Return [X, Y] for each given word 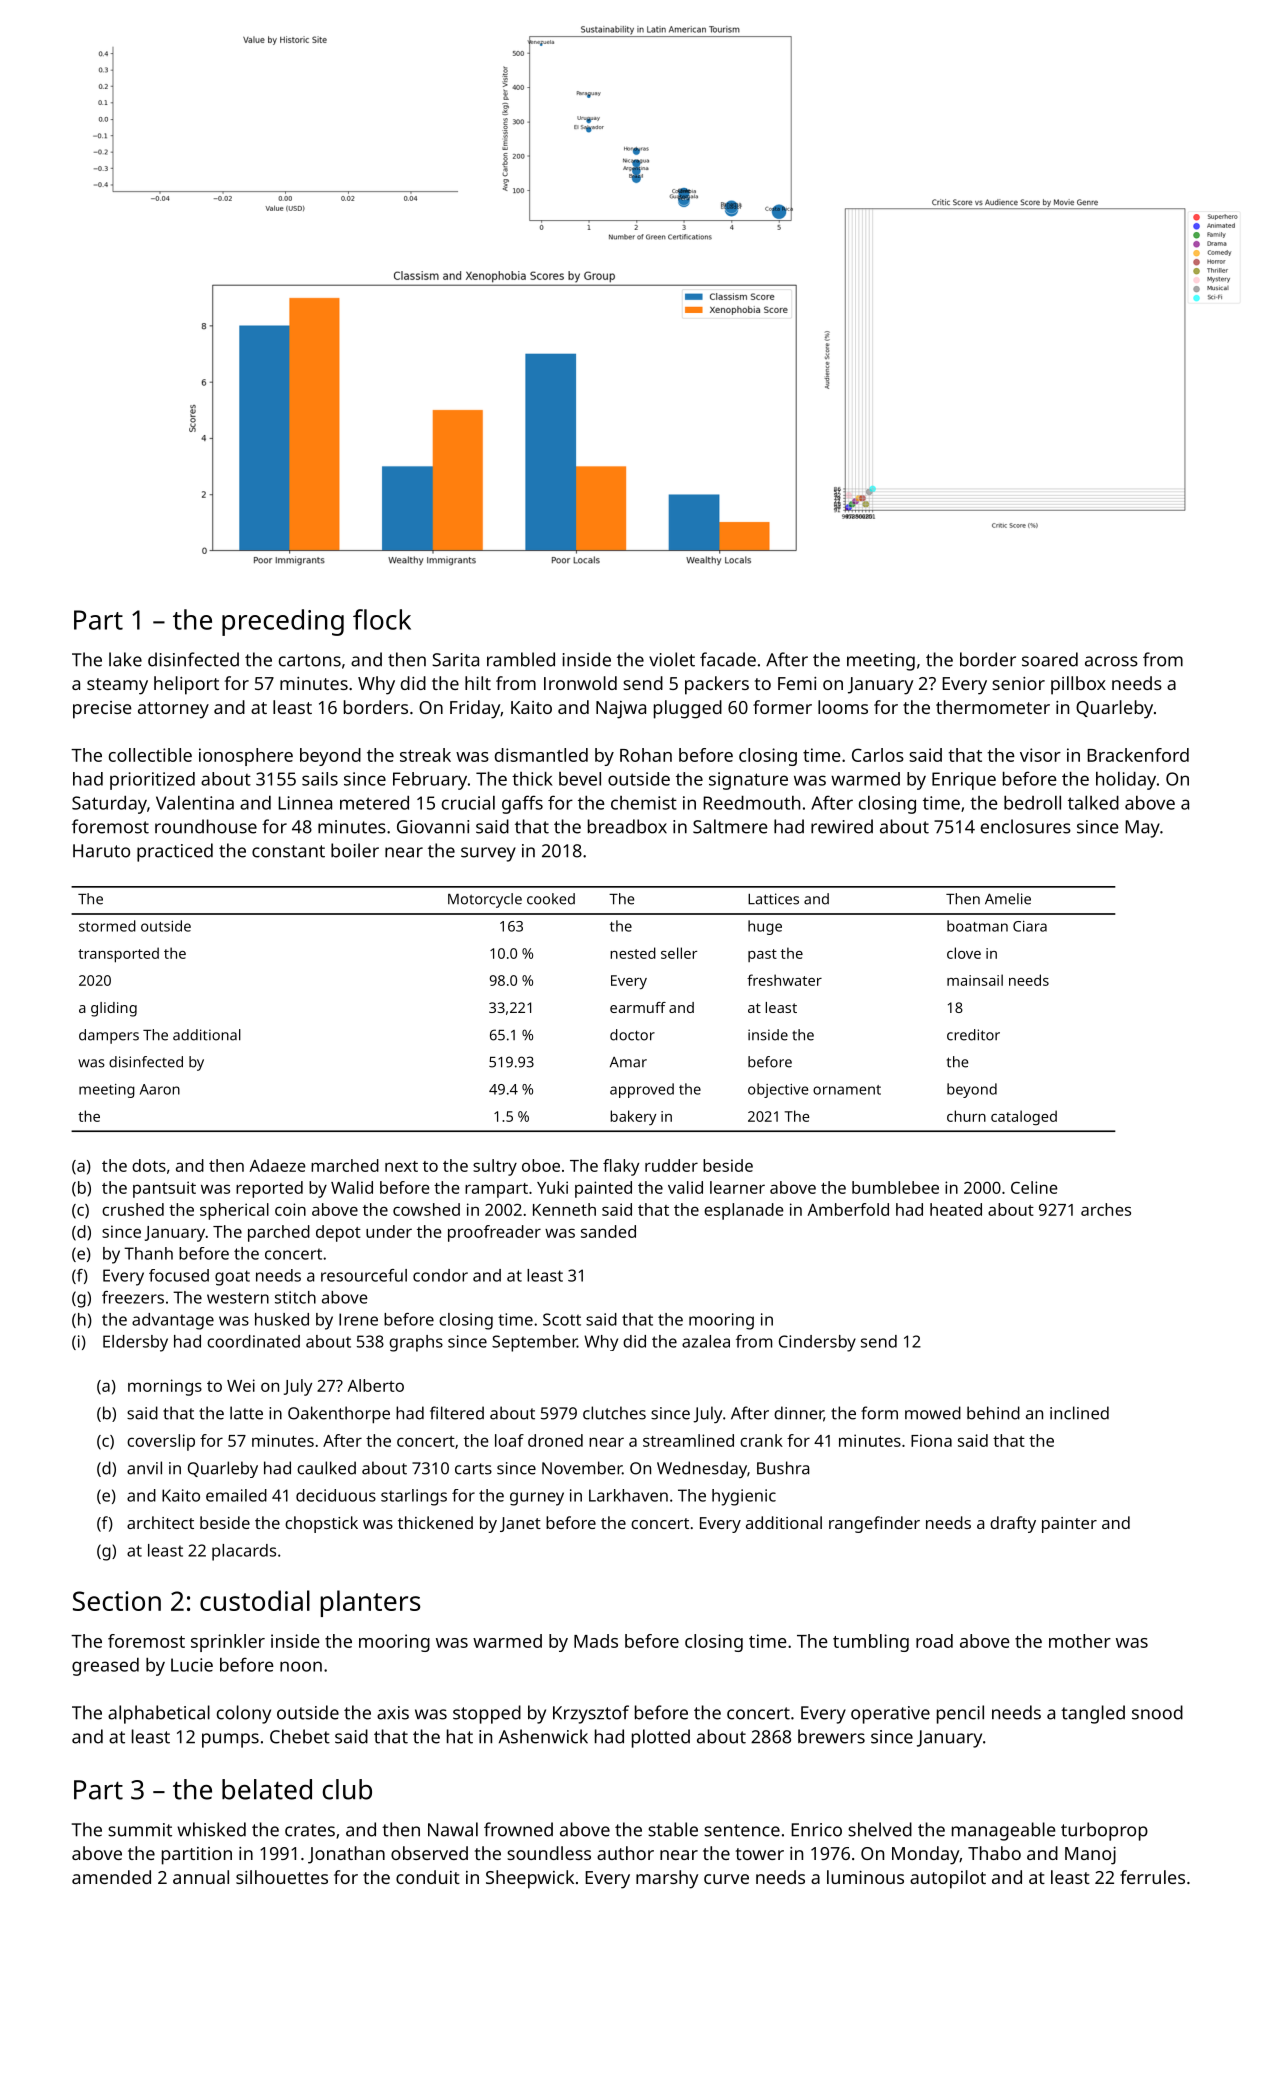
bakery [633, 1117]
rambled [521, 659]
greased [105, 1667]
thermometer [993, 707]
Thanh [148, 1253]
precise [102, 710]
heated [956, 1209]
